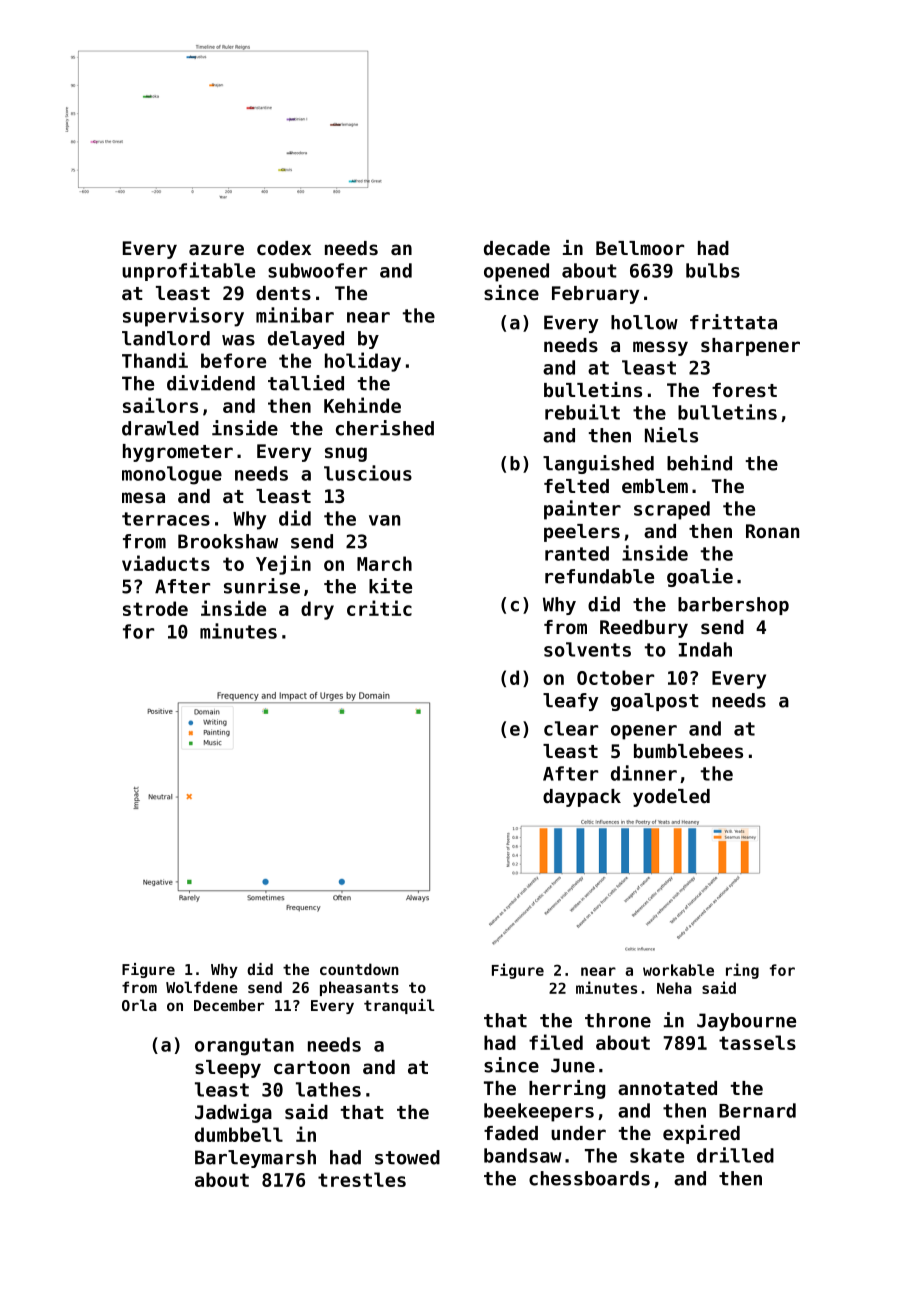 This image has height=1308, width=924. What do you see at coordinates (517, 248) in the image?
I see `decade` at bounding box center [517, 248].
